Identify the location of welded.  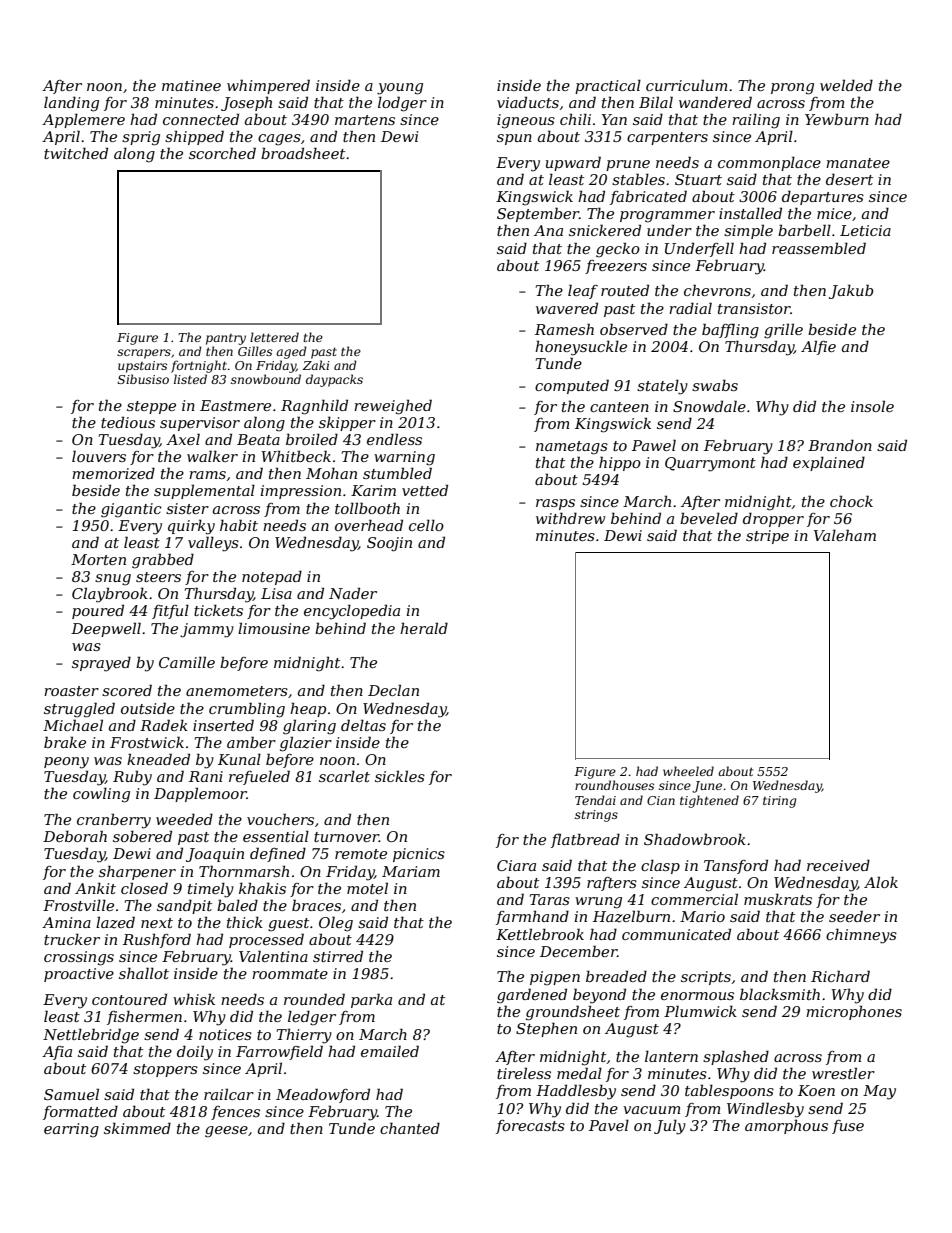
(846, 85).
